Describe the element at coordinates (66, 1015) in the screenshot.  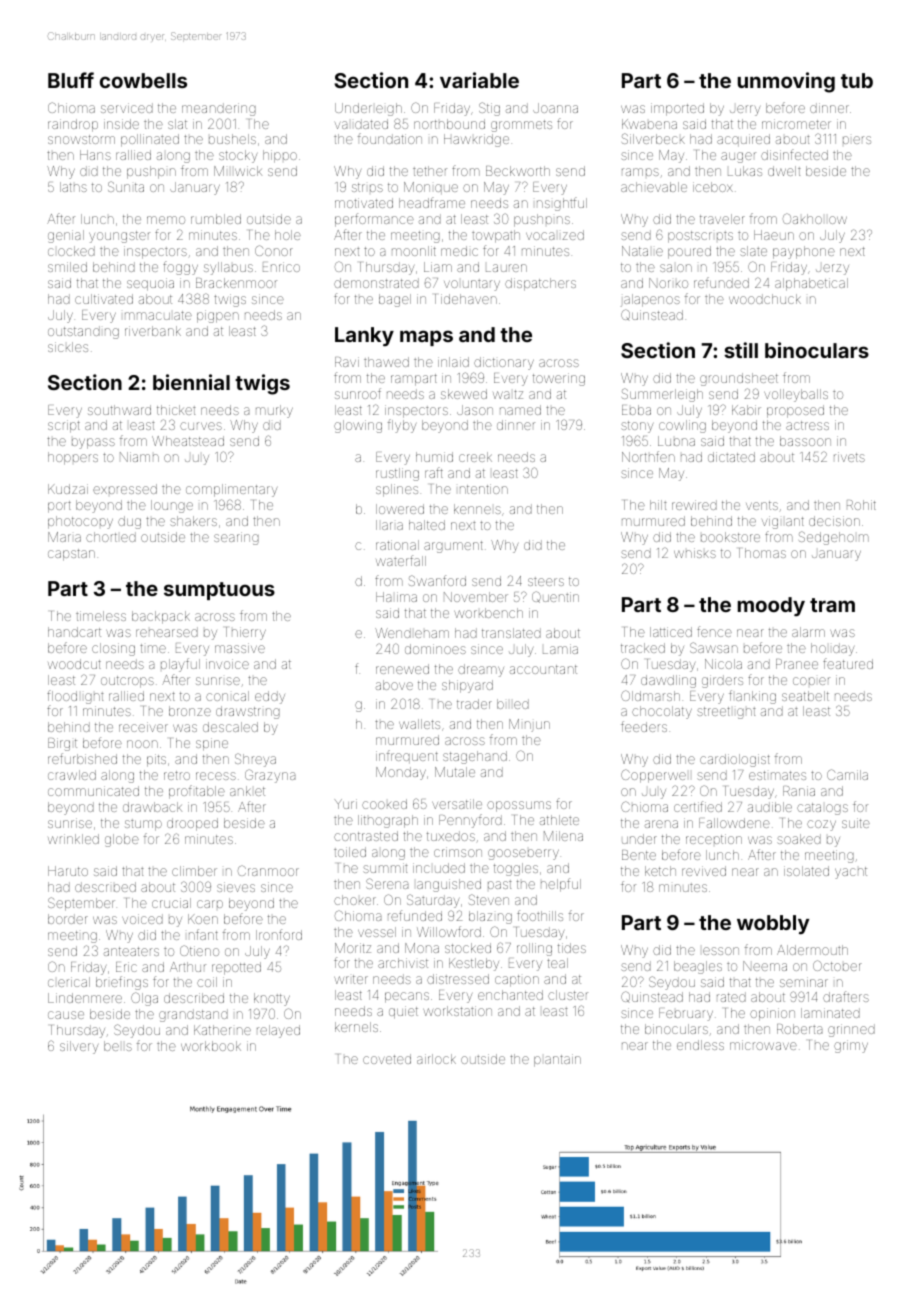
I see `cause` at that location.
